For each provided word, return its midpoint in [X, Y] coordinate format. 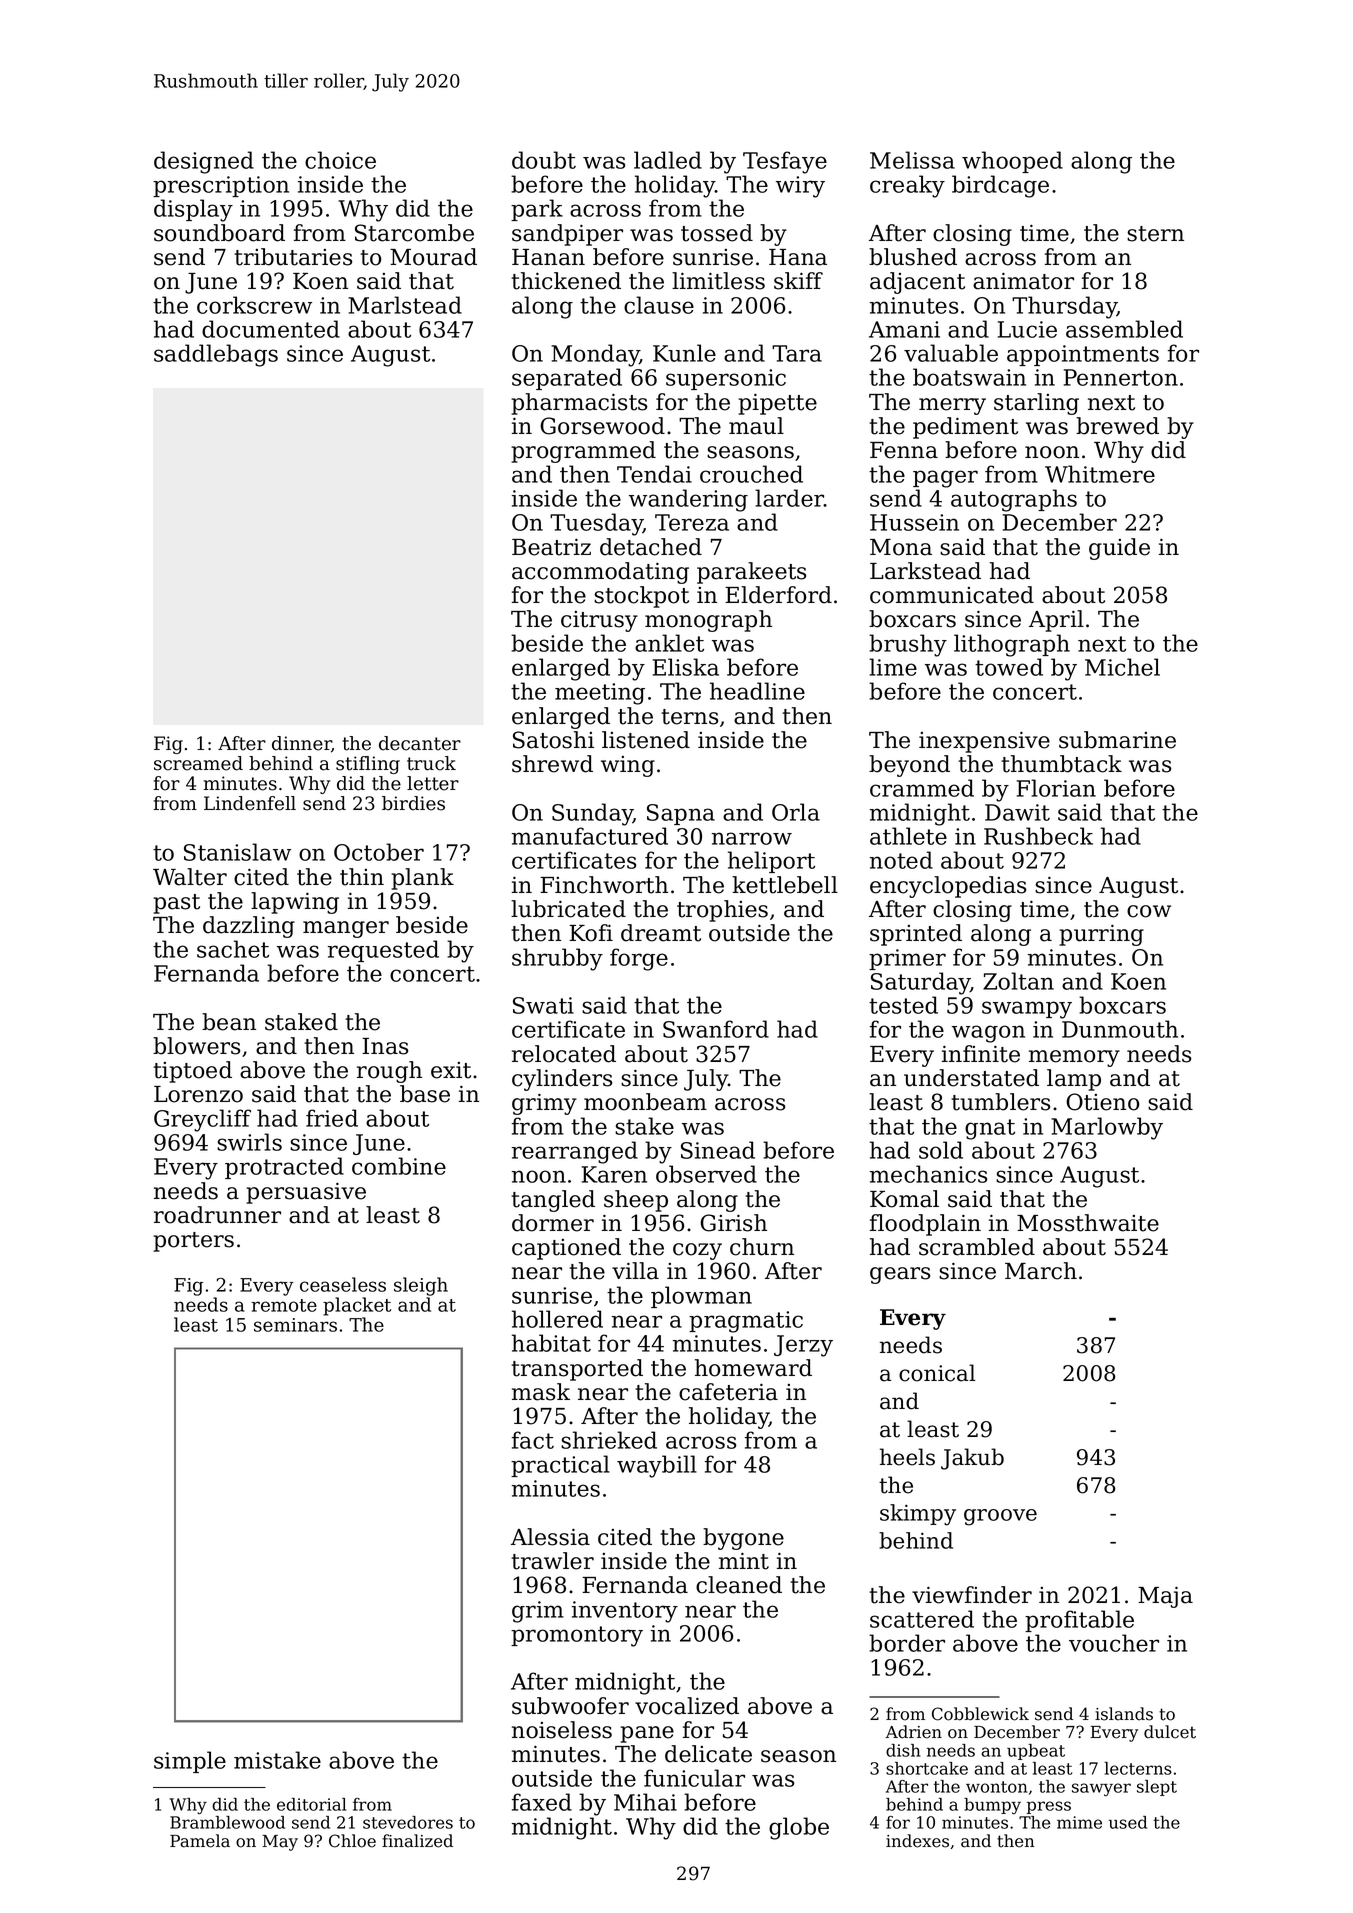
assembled [1124, 329]
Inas [385, 1046]
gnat [990, 1129]
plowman [701, 1297]
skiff [798, 281]
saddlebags [216, 355]
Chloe [352, 1841]
